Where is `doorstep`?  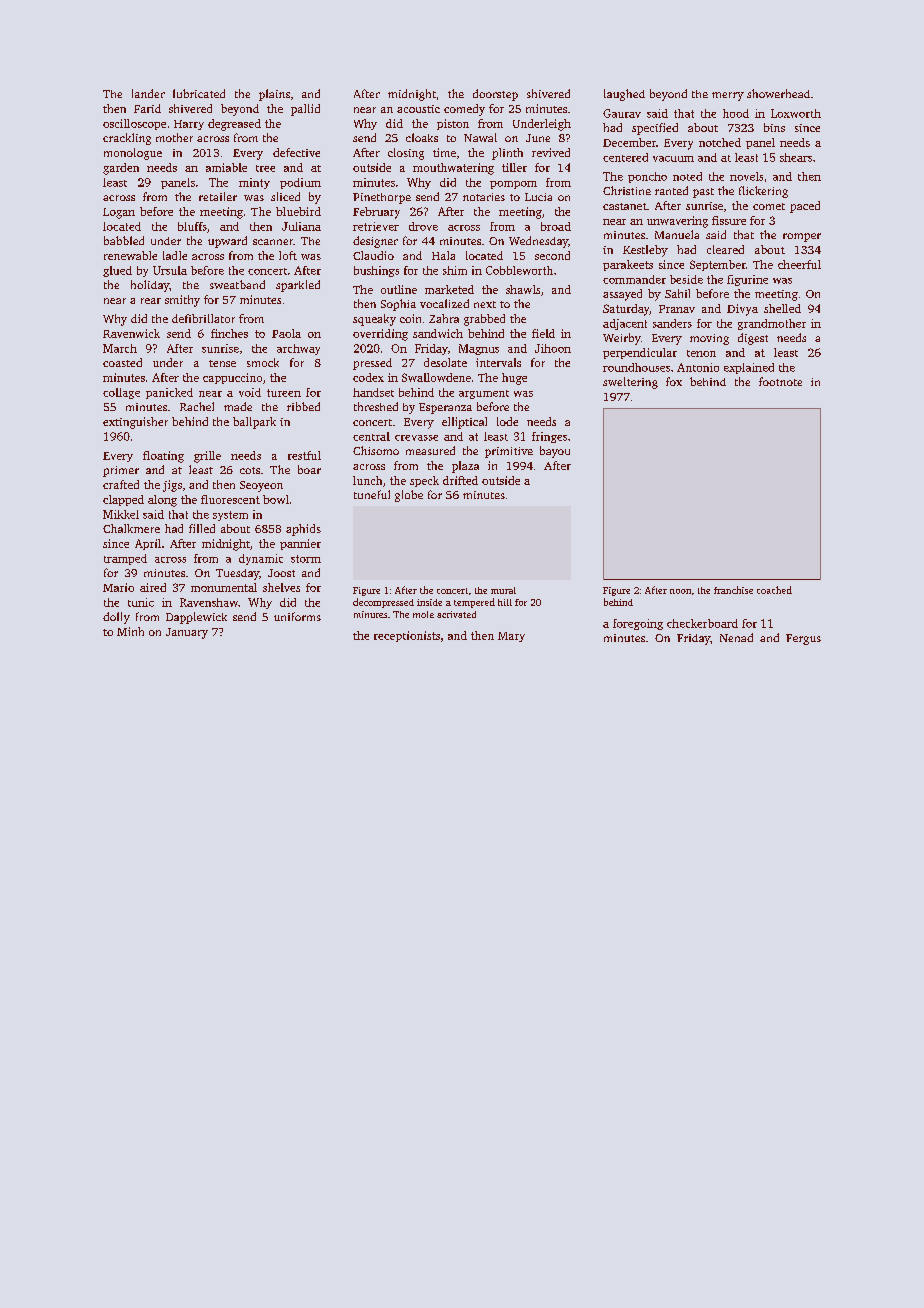 doorstep is located at coordinates (495, 95).
